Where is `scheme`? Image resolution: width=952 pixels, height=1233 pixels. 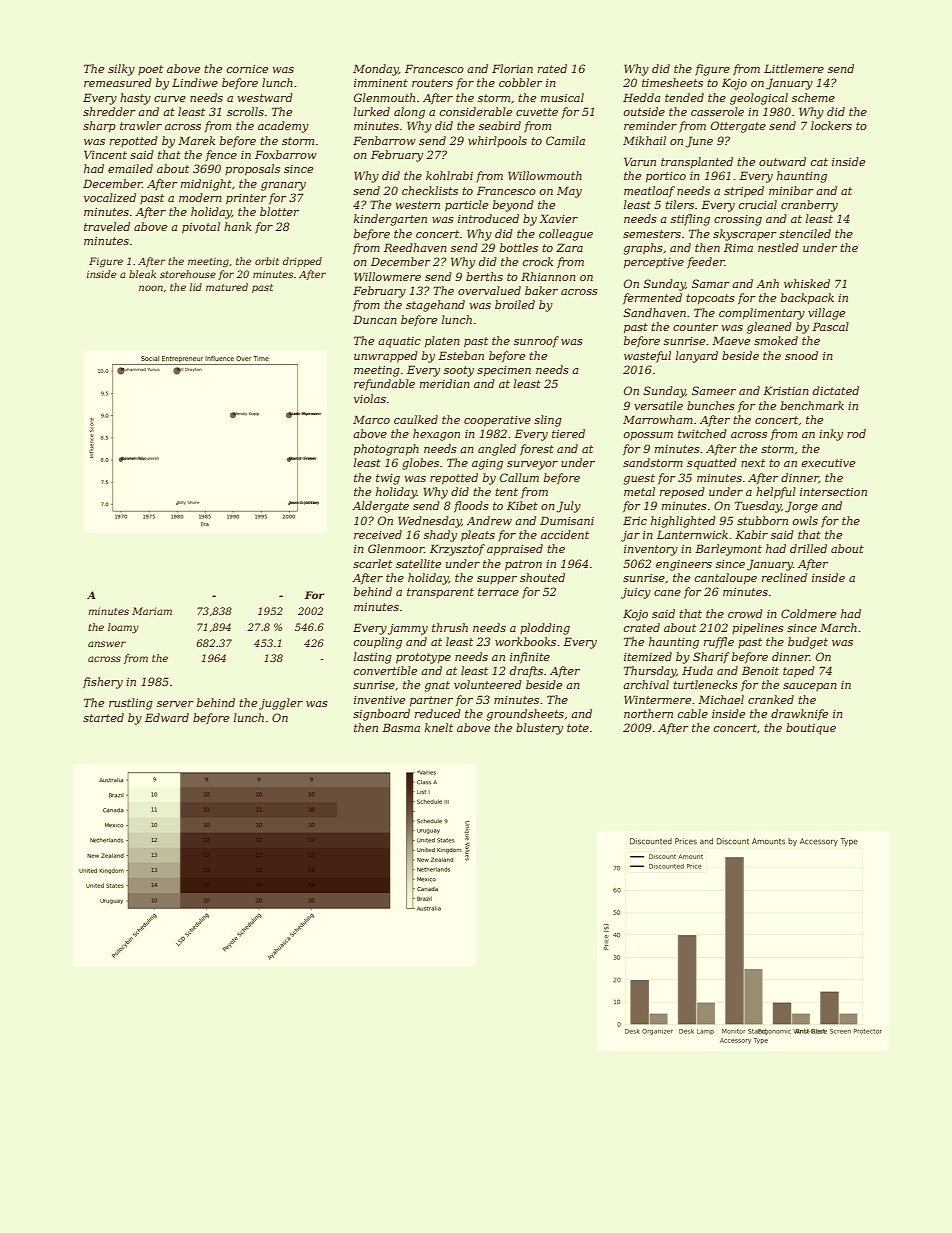
scheme is located at coordinates (813, 97).
